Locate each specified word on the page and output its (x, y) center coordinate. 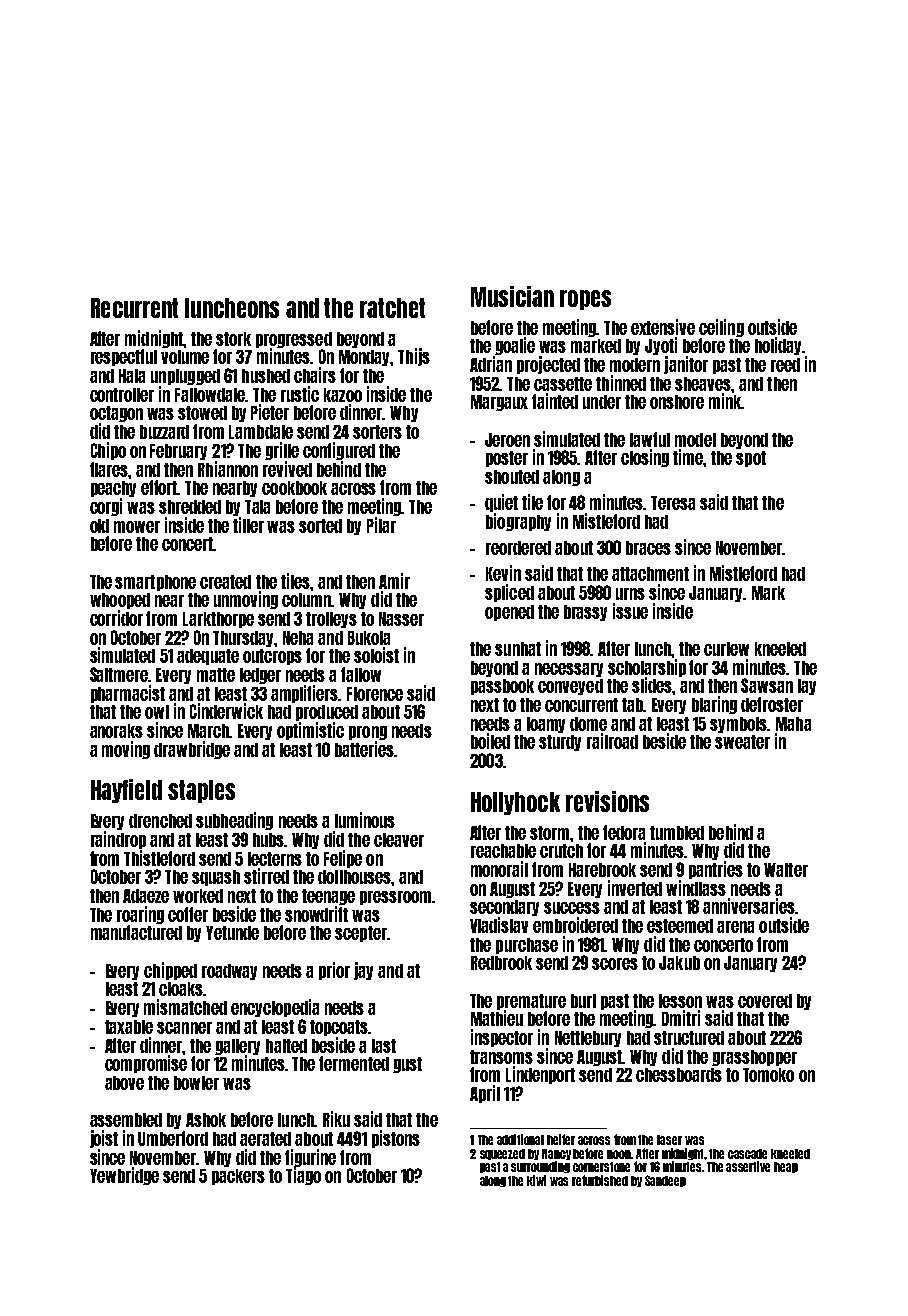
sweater (742, 742)
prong (368, 733)
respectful (124, 357)
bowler (196, 1083)
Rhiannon (228, 469)
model (695, 440)
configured (339, 451)
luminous (365, 820)
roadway (229, 972)
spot (751, 459)
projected (548, 365)
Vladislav (499, 925)
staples (201, 791)
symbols (738, 725)
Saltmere (119, 674)
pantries (716, 870)
